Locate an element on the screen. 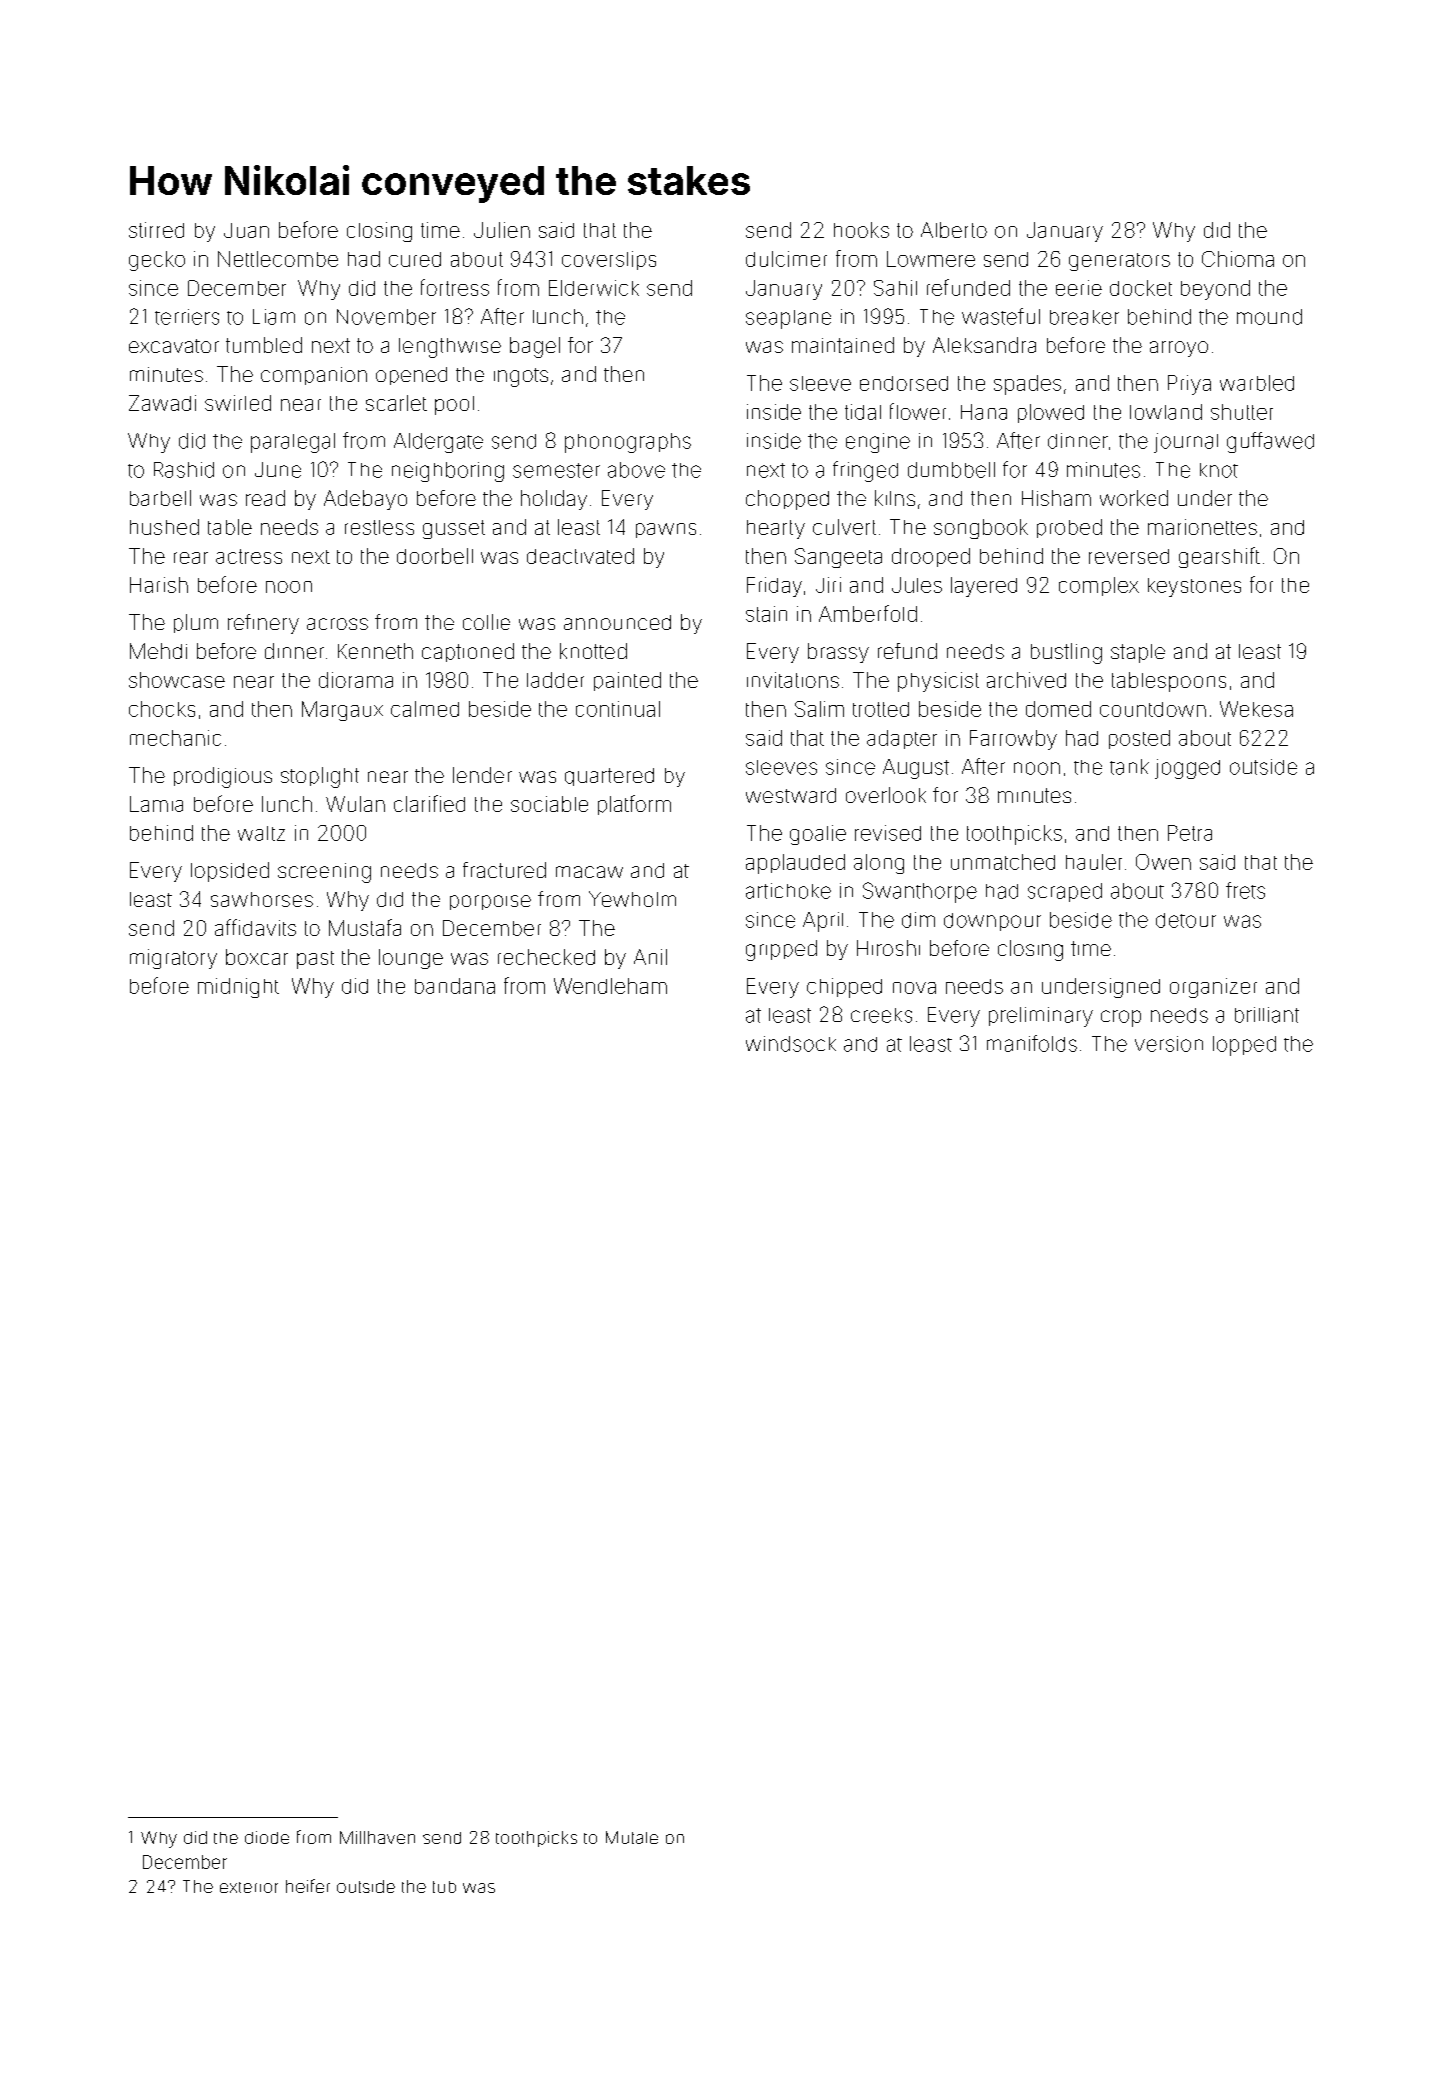 This screenshot has width=1450, height=2100. exterior is located at coordinates (249, 1887).
